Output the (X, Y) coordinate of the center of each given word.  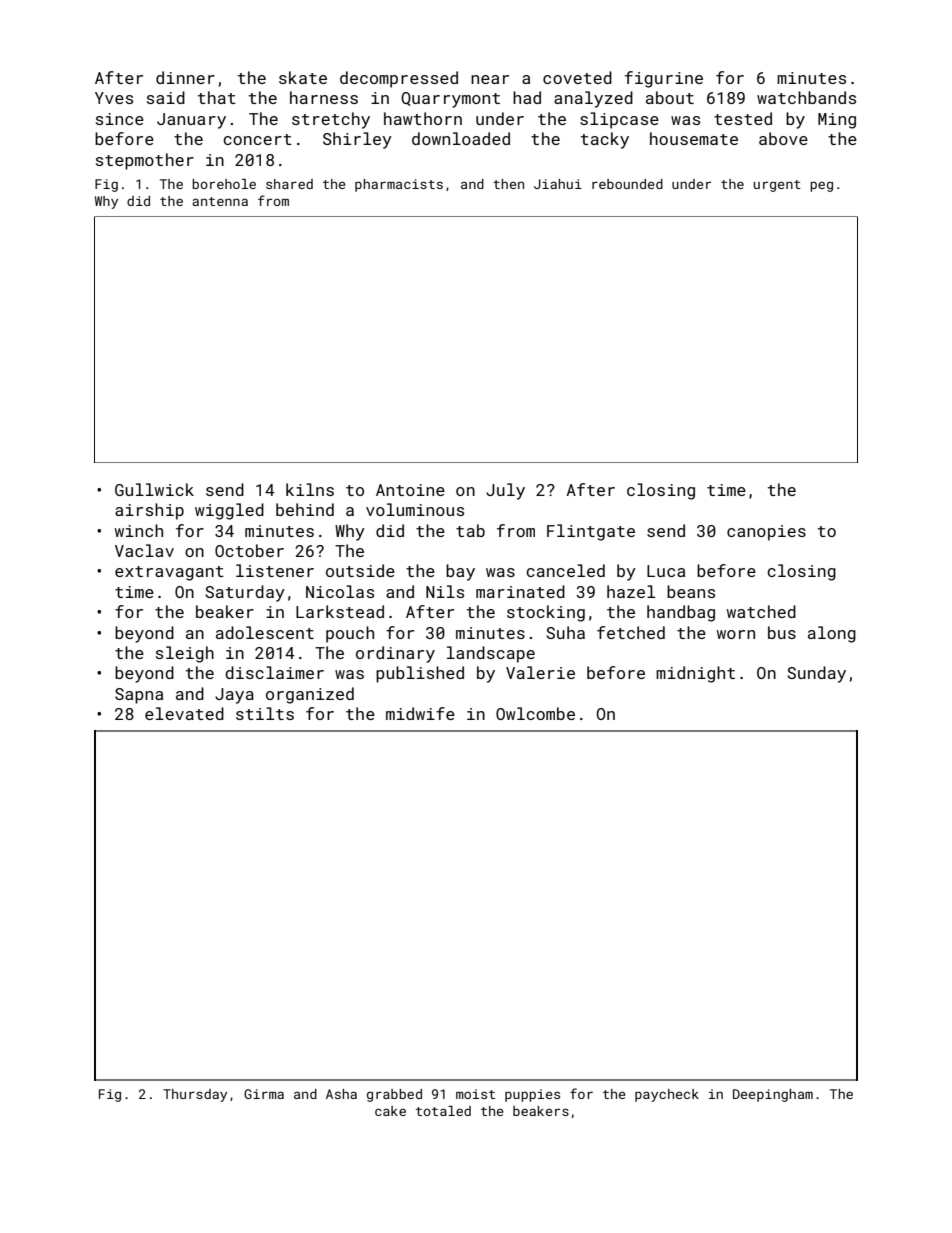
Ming (837, 121)
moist (475, 1094)
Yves (114, 98)
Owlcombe (535, 713)
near (490, 79)
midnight (695, 674)
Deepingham (773, 1095)
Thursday (195, 1095)
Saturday (245, 593)
